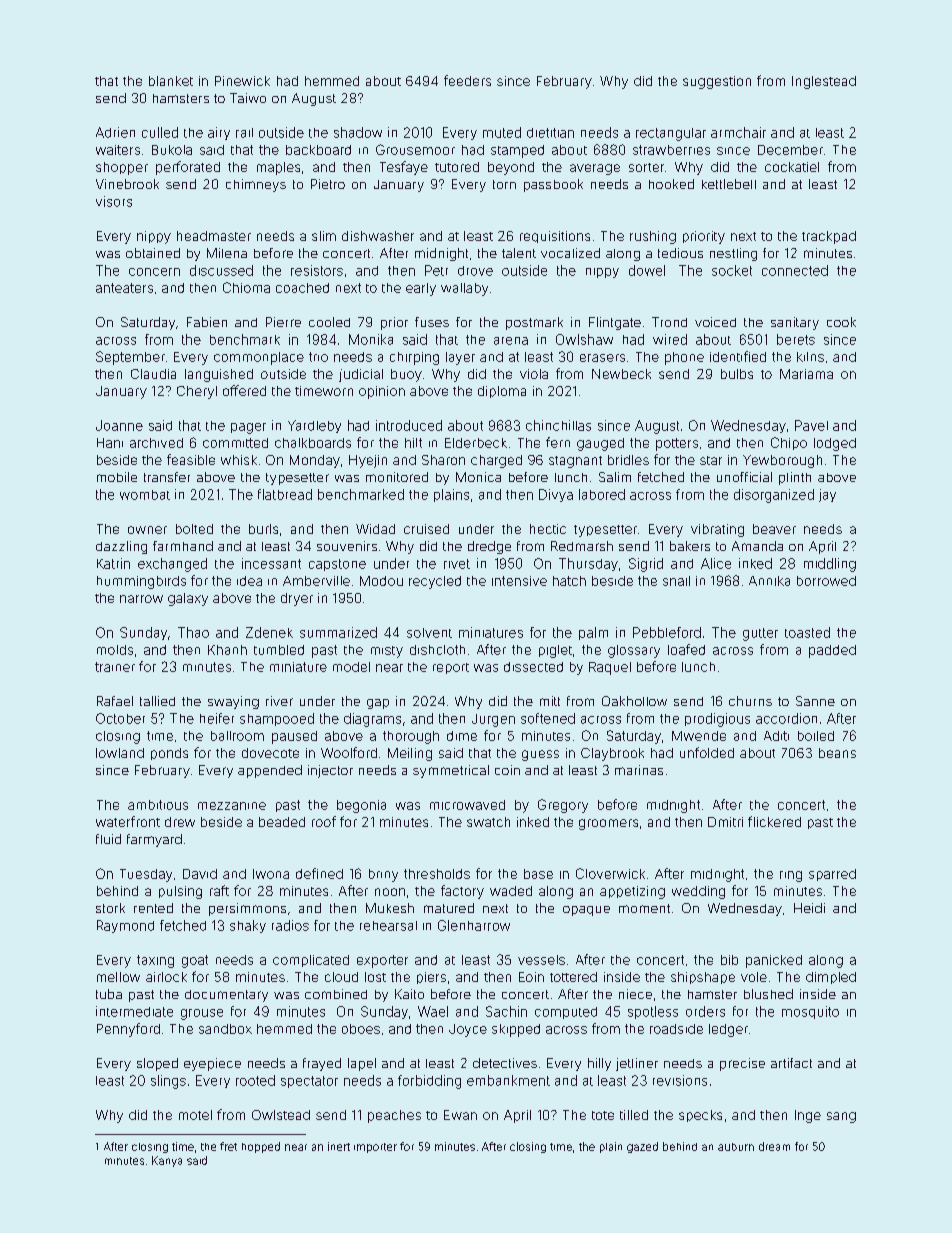 Image resolution: width=952 pixels, height=1233 pixels. Describe the element at coordinates (610, 873) in the screenshot. I see `Cloverwick` at that location.
